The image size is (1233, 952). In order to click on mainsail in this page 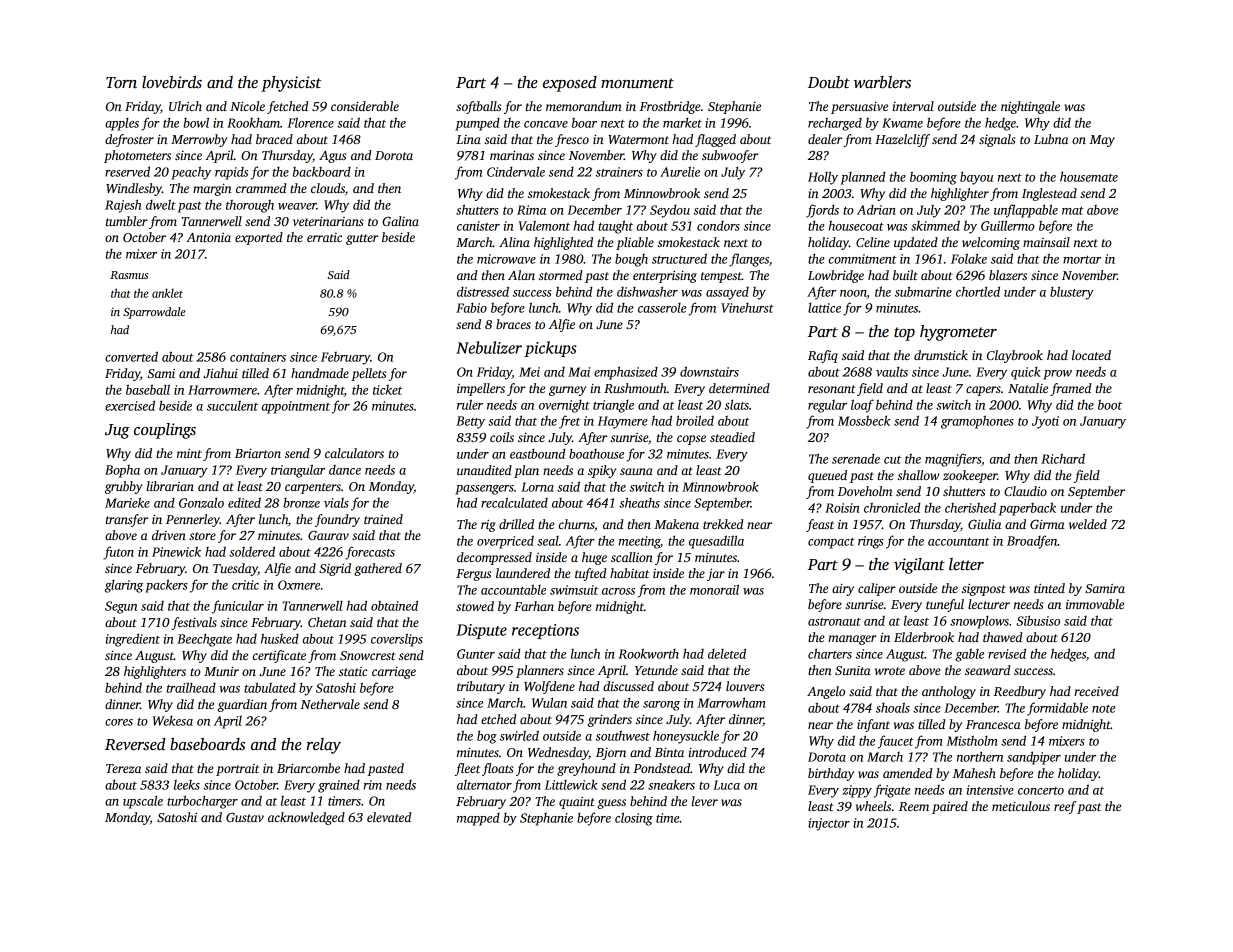, I will do `click(1046, 242)`.
